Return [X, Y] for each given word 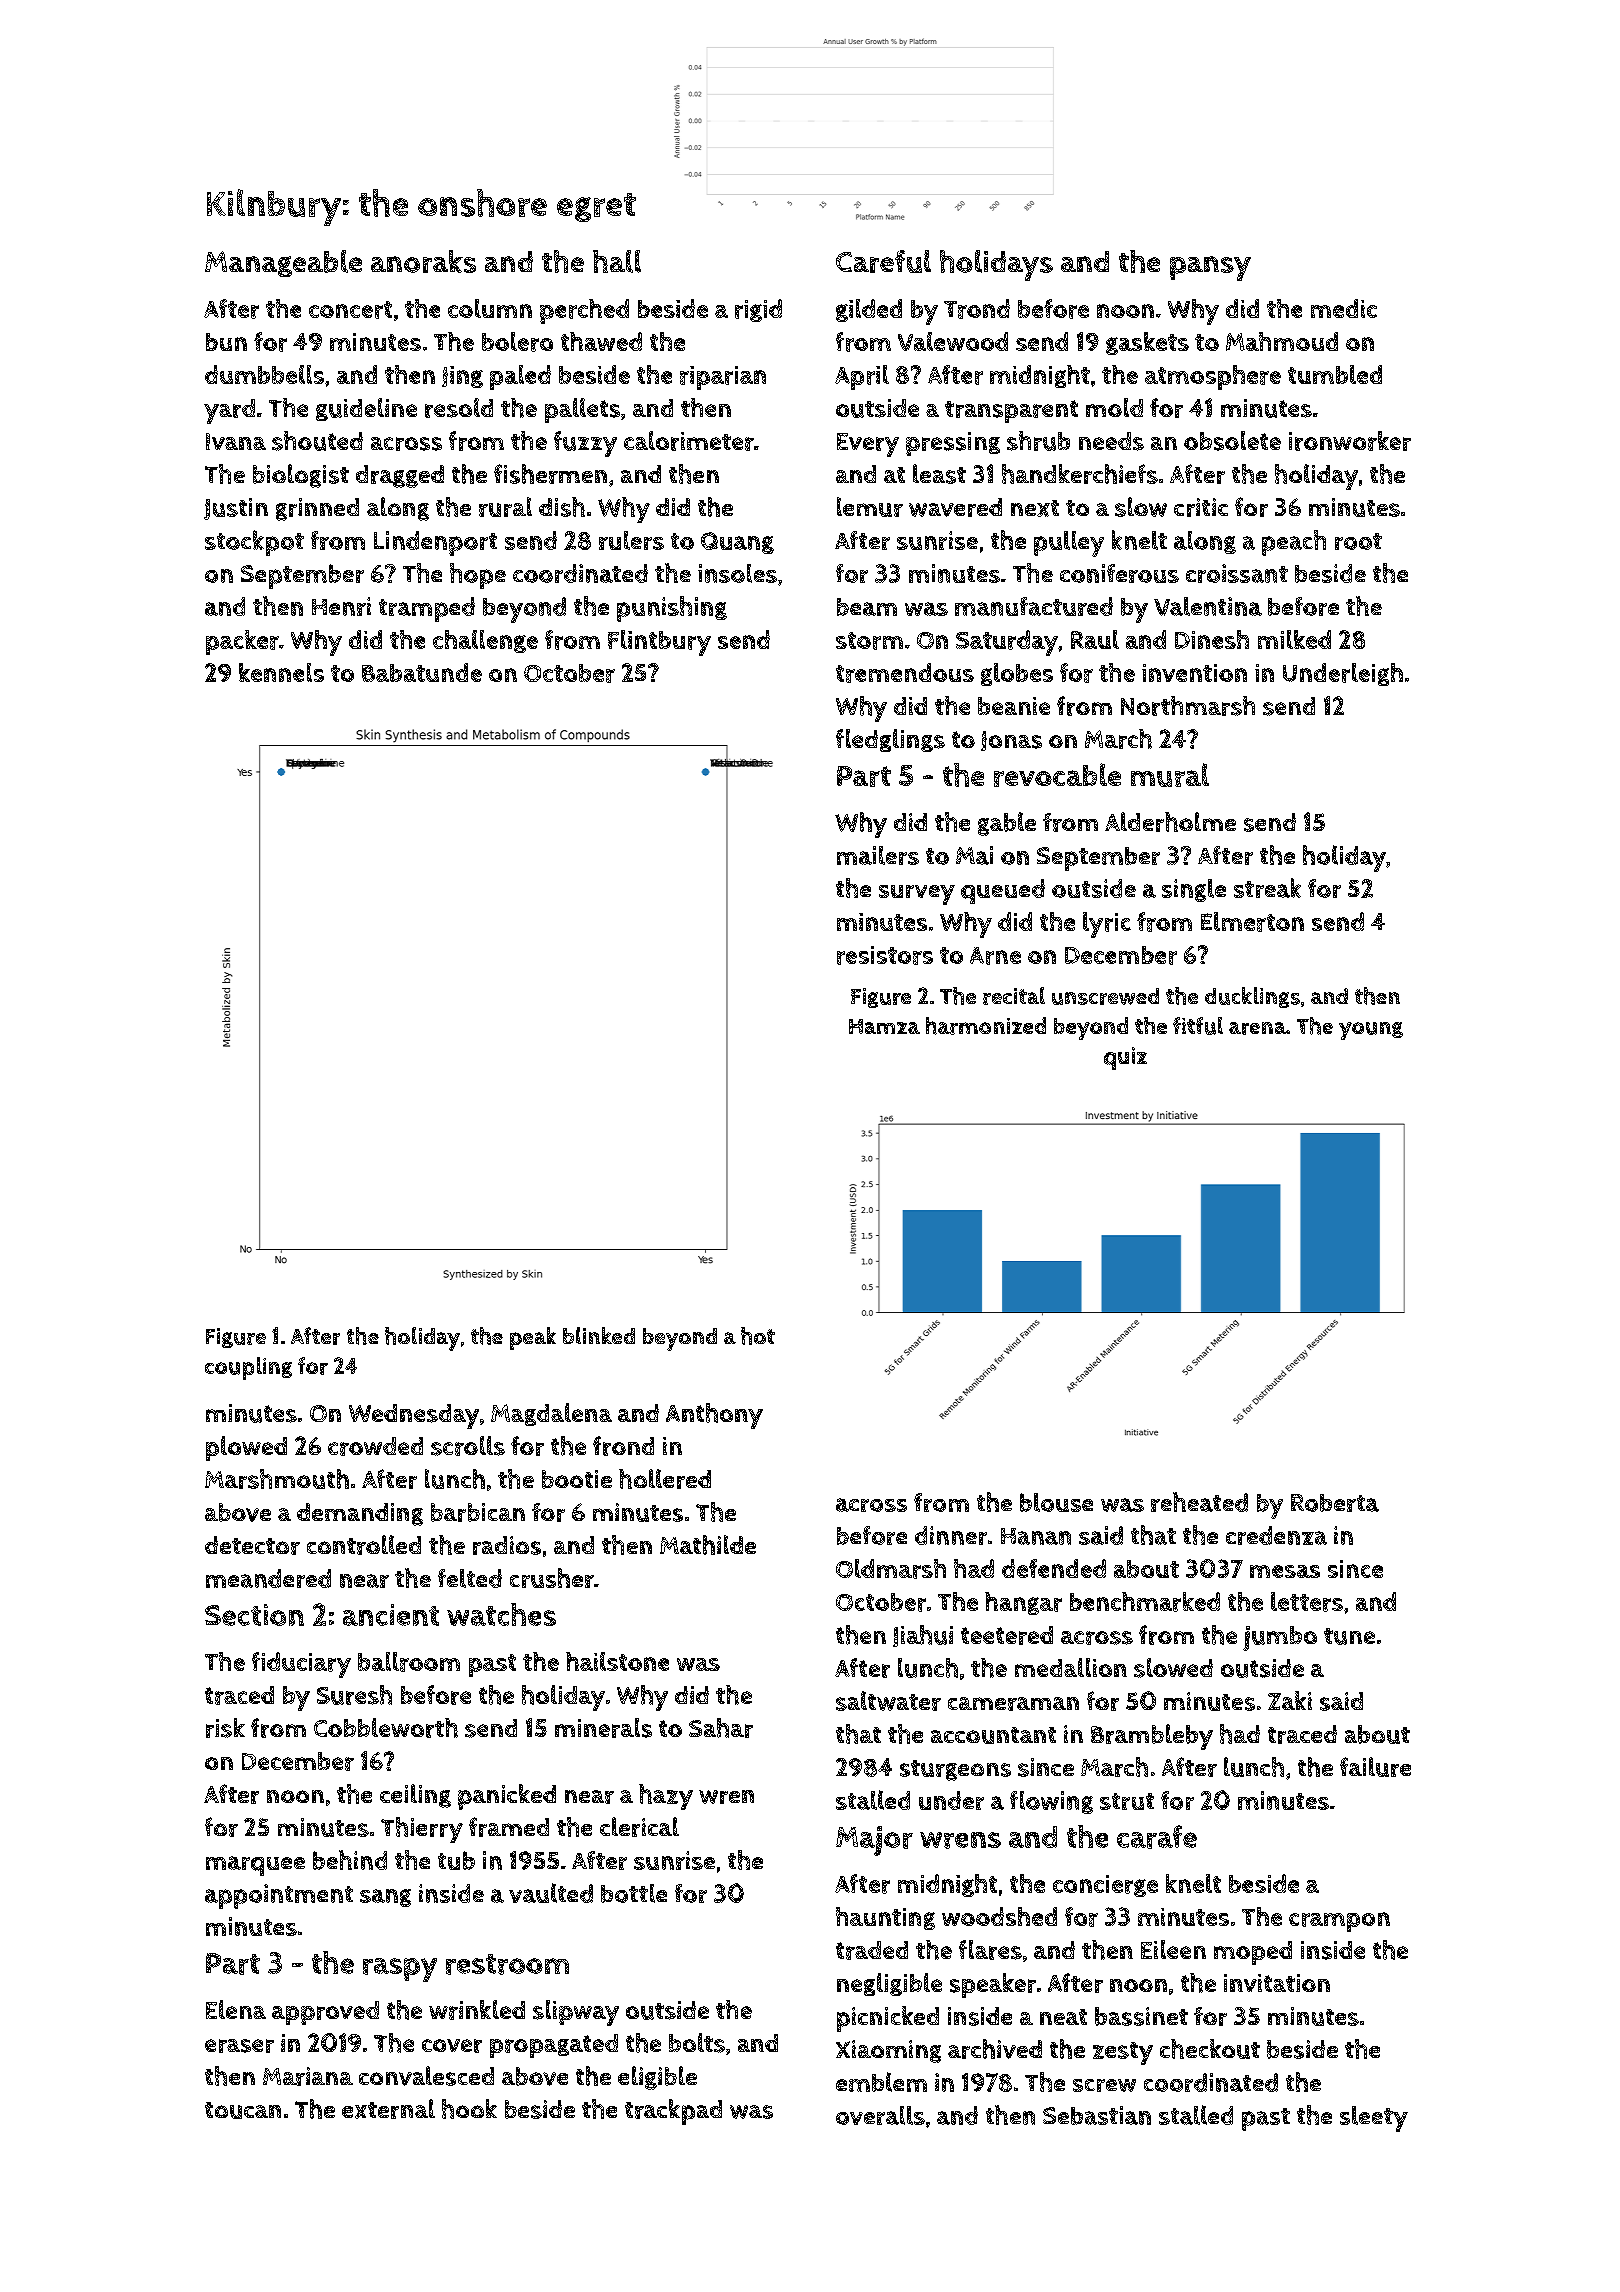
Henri [341, 606]
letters [1307, 1602]
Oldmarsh [891, 1569]
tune [1349, 1636]
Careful [883, 261]
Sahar [721, 1728]
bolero [517, 342]
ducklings [1252, 997]
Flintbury [659, 643]
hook [469, 2109]
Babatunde [422, 672]
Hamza [884, 1026]
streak [1267, 888]
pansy [1210, 268]
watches [501, 1614]
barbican [478, 1512]
